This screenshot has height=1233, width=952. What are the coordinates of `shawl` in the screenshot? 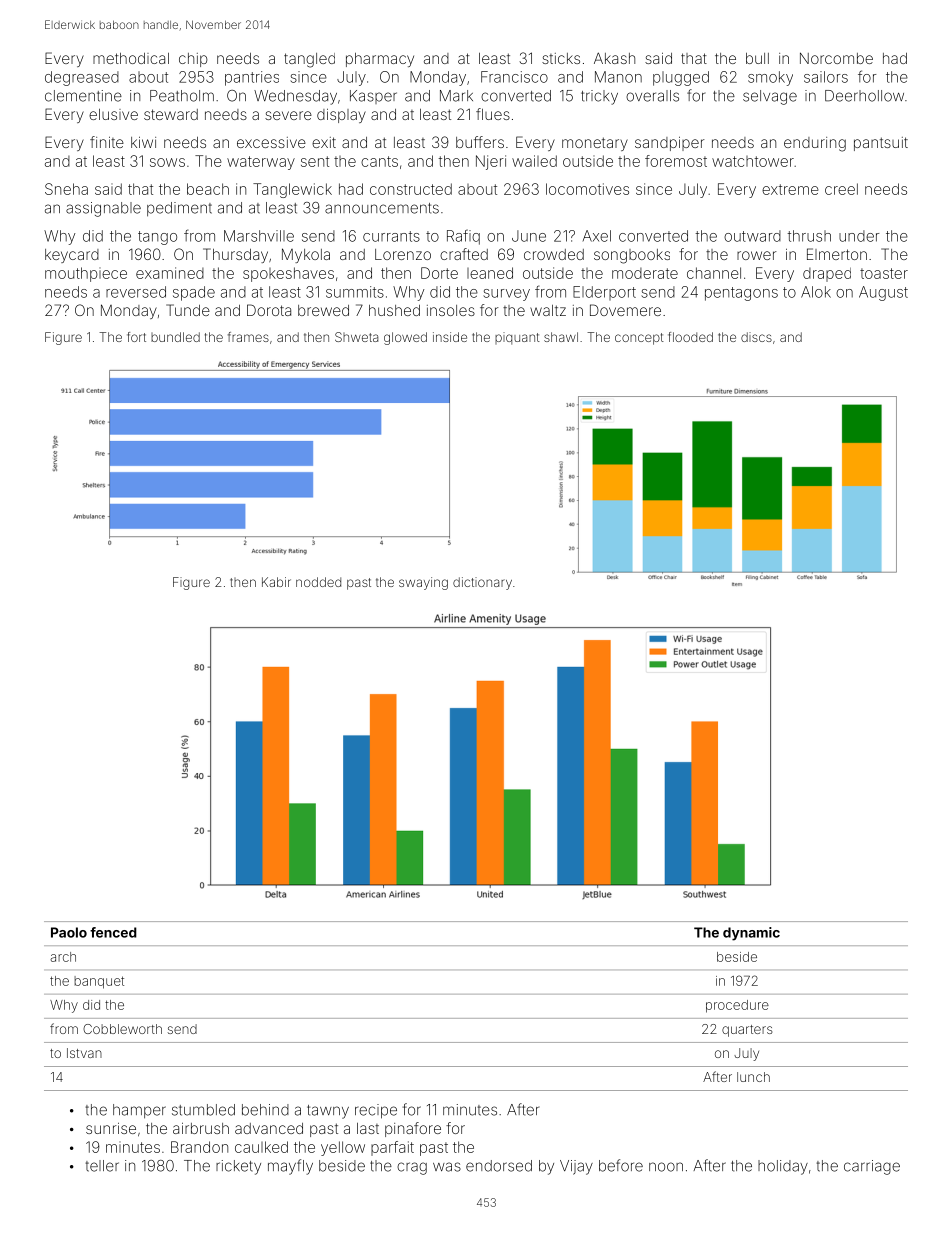 It's located at (561, 337).
